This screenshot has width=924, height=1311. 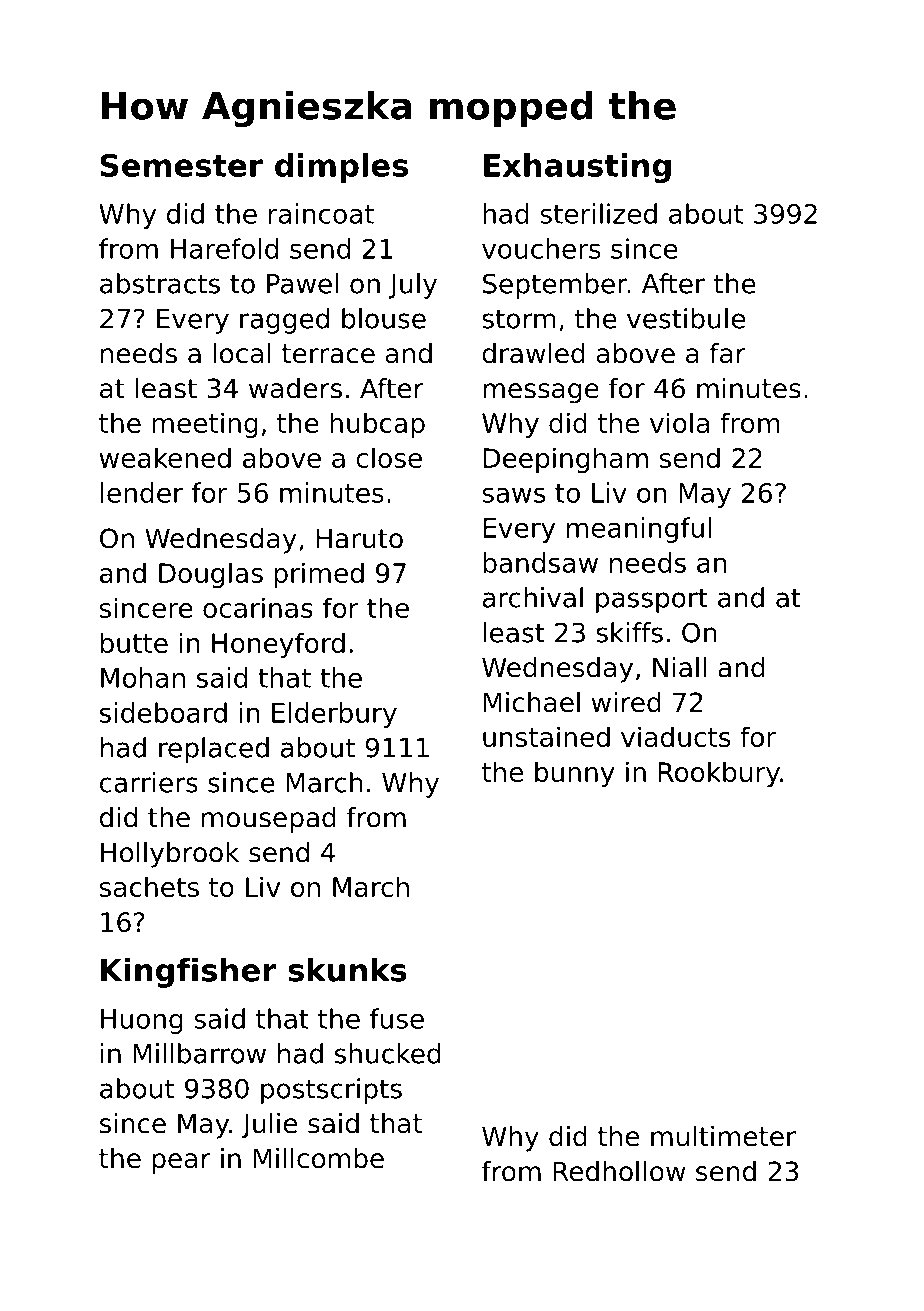 What do you see at coordinates (258, 607) in the screenshot?
I see `ocarinas` at bounding box center [258, 607].
